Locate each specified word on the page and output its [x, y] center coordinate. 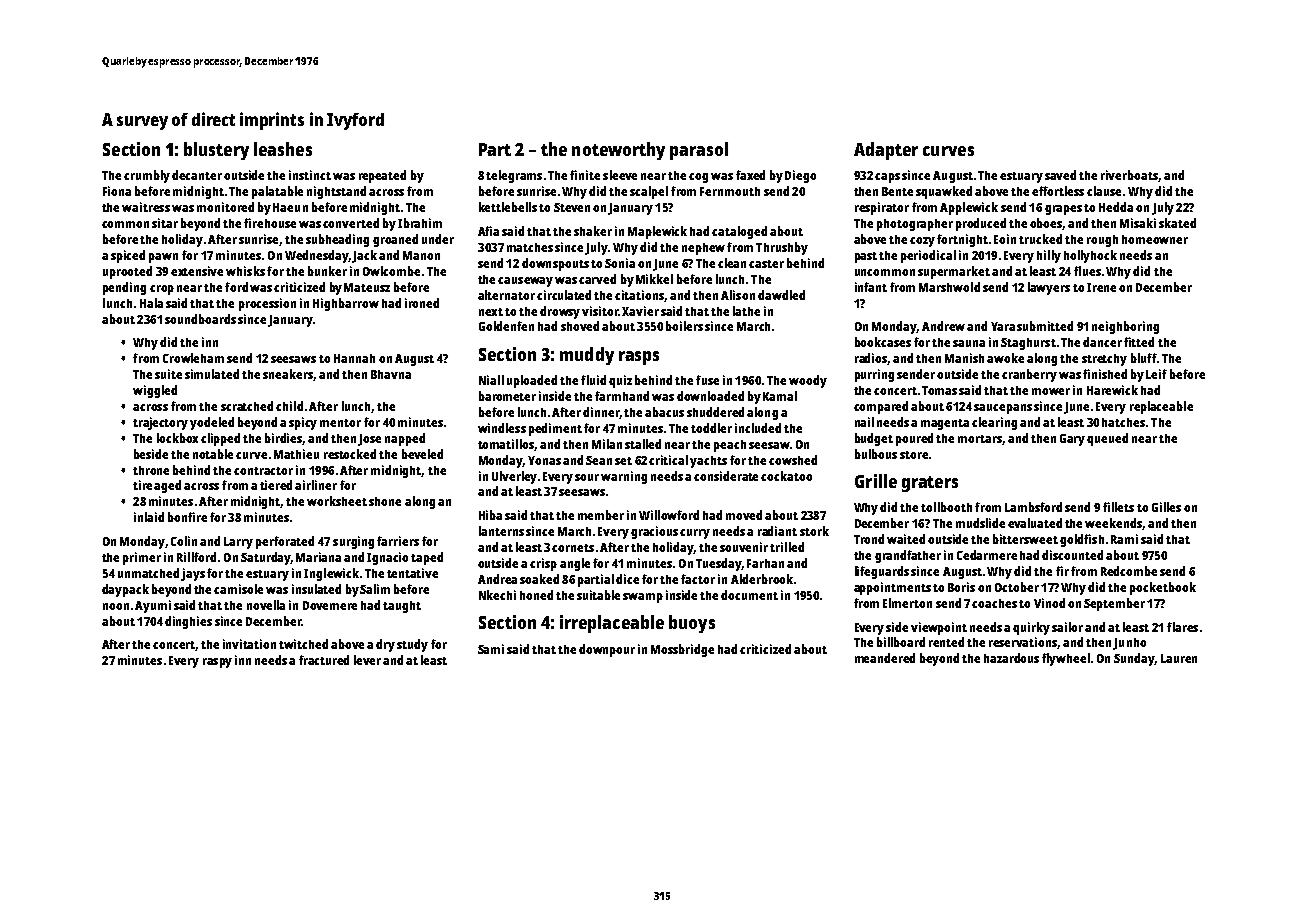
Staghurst [1028, 344]
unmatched [148, 573]
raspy [217, 663]
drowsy [560, 312]
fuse [707, 380]
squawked [944, 192]
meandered [885, 658]
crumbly [147, 176]
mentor [340, 423]
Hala [151, 303]
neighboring [1125, 327]
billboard [901, 642]
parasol [699, 151]
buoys [692, 624]
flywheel [1066, 659]
